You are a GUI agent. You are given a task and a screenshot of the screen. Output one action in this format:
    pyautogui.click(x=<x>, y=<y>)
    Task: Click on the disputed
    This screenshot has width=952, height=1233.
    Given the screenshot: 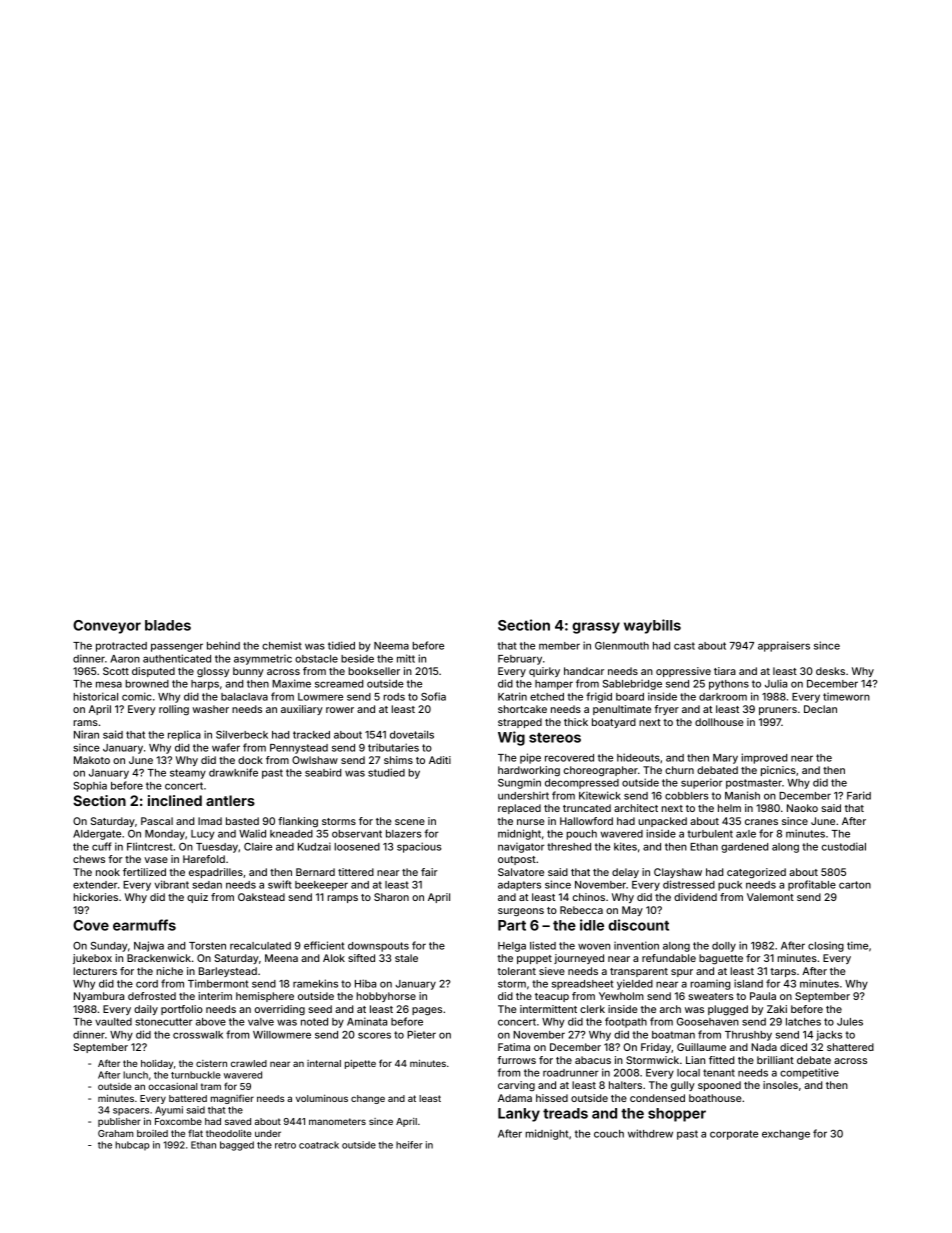 What is the action you would take?
    pyautogui.click(x=153, y=672)
